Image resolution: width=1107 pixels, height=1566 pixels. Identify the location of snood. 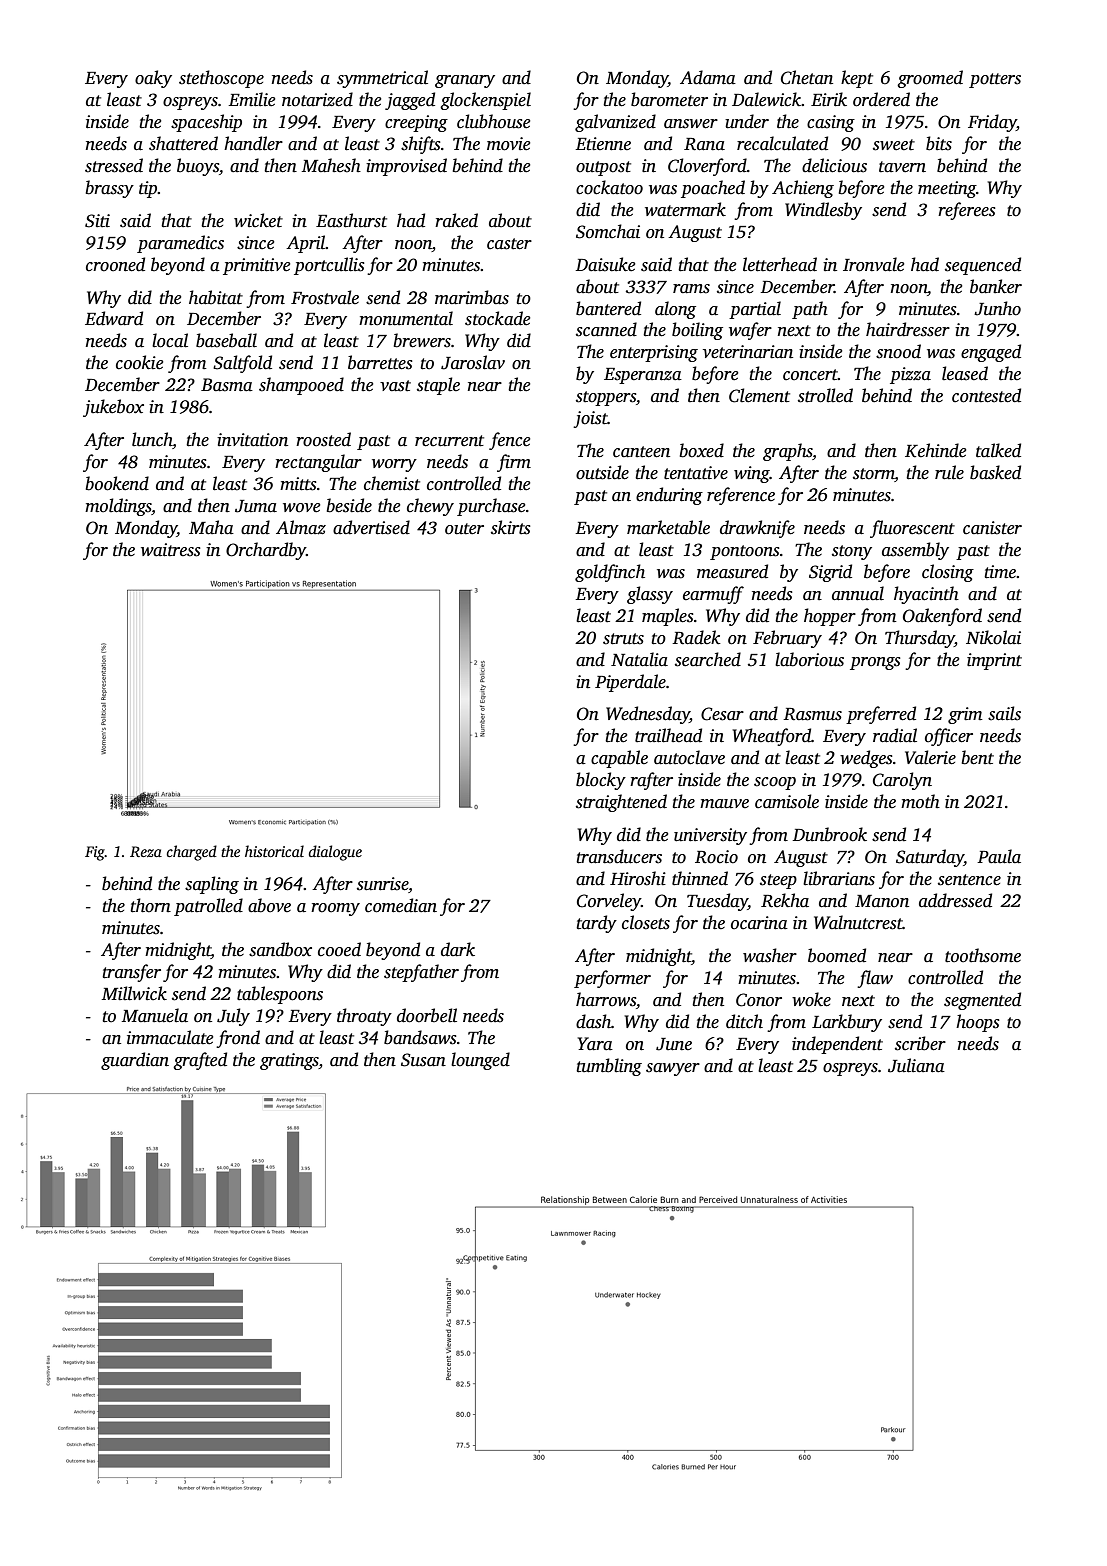
(898, 351).
